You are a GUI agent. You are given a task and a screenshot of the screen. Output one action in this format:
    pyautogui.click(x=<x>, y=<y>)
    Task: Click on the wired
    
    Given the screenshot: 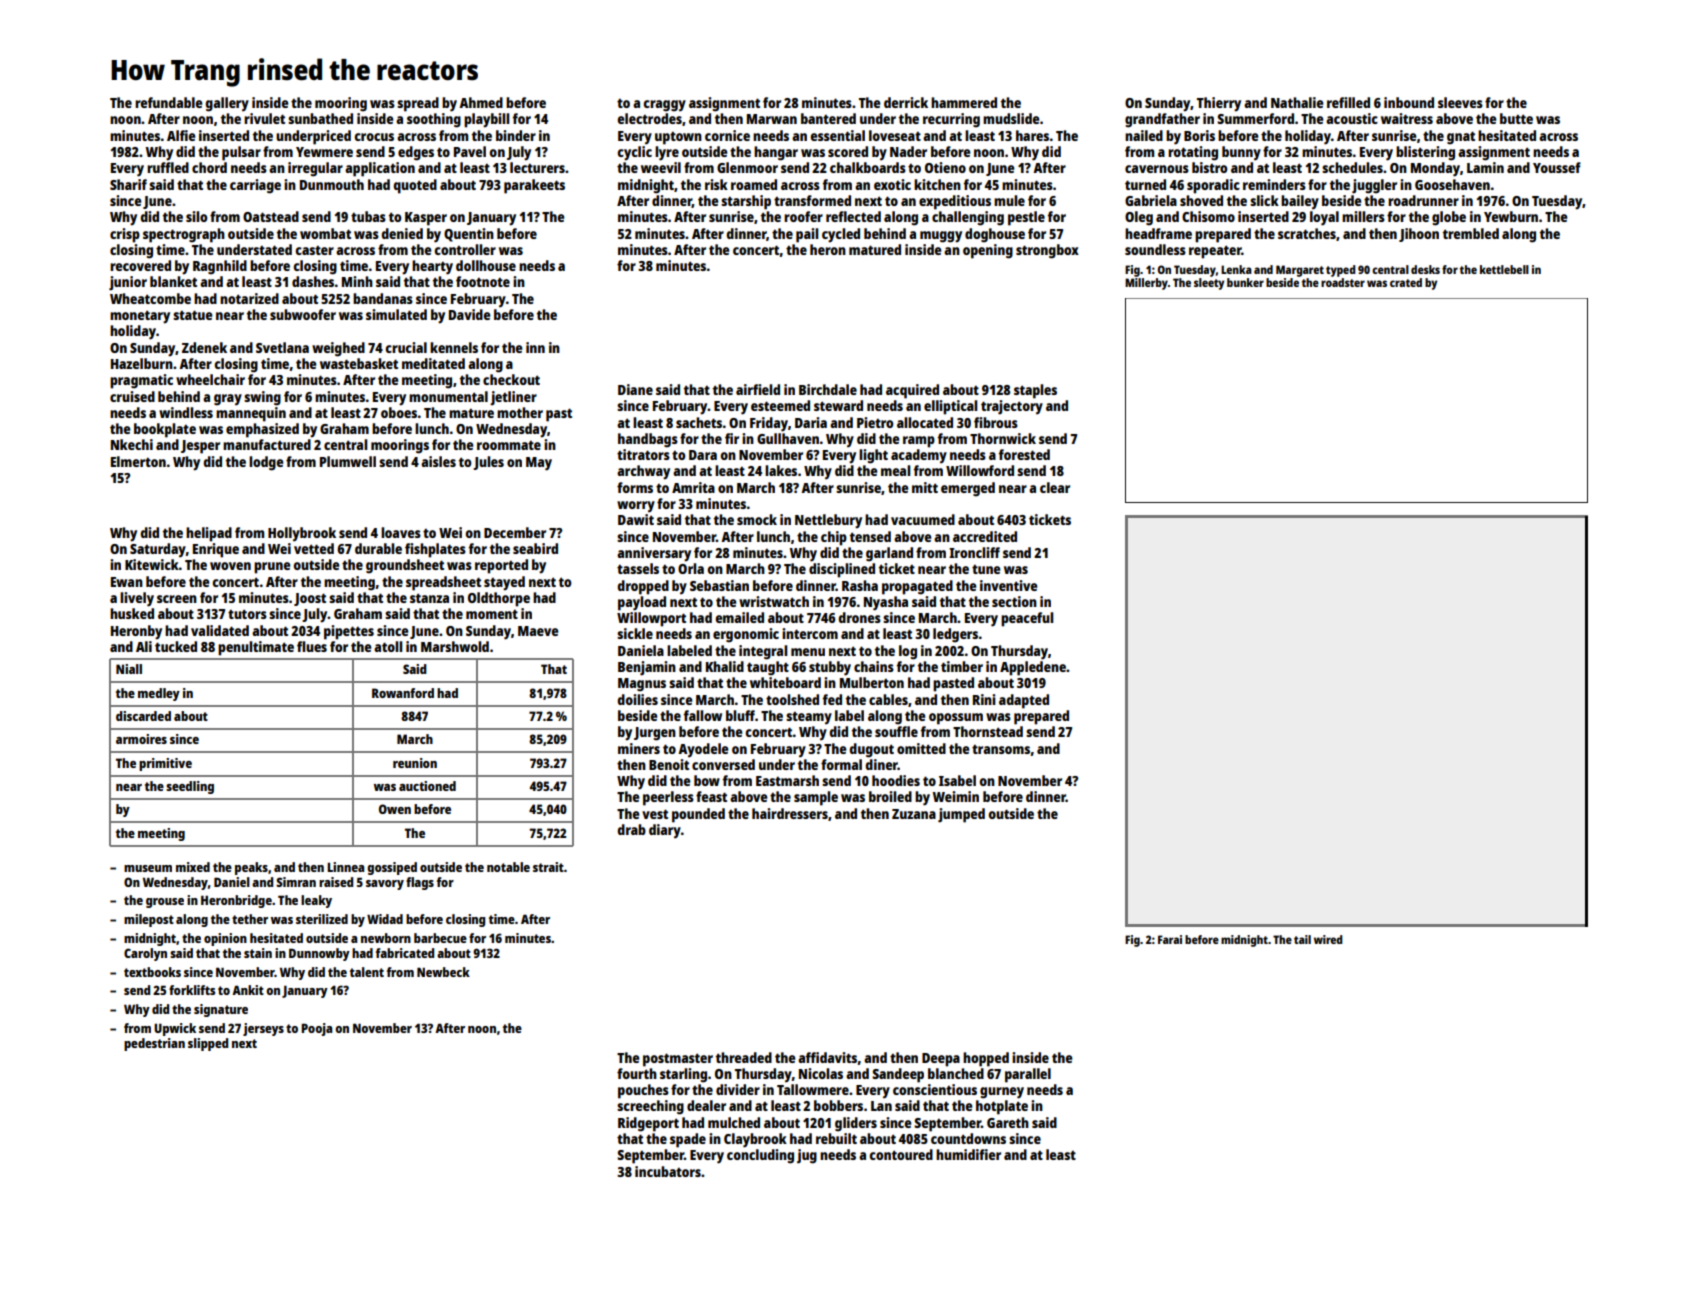 What is the action you would take?
    pyautogui.click(x=1328, y=939)
